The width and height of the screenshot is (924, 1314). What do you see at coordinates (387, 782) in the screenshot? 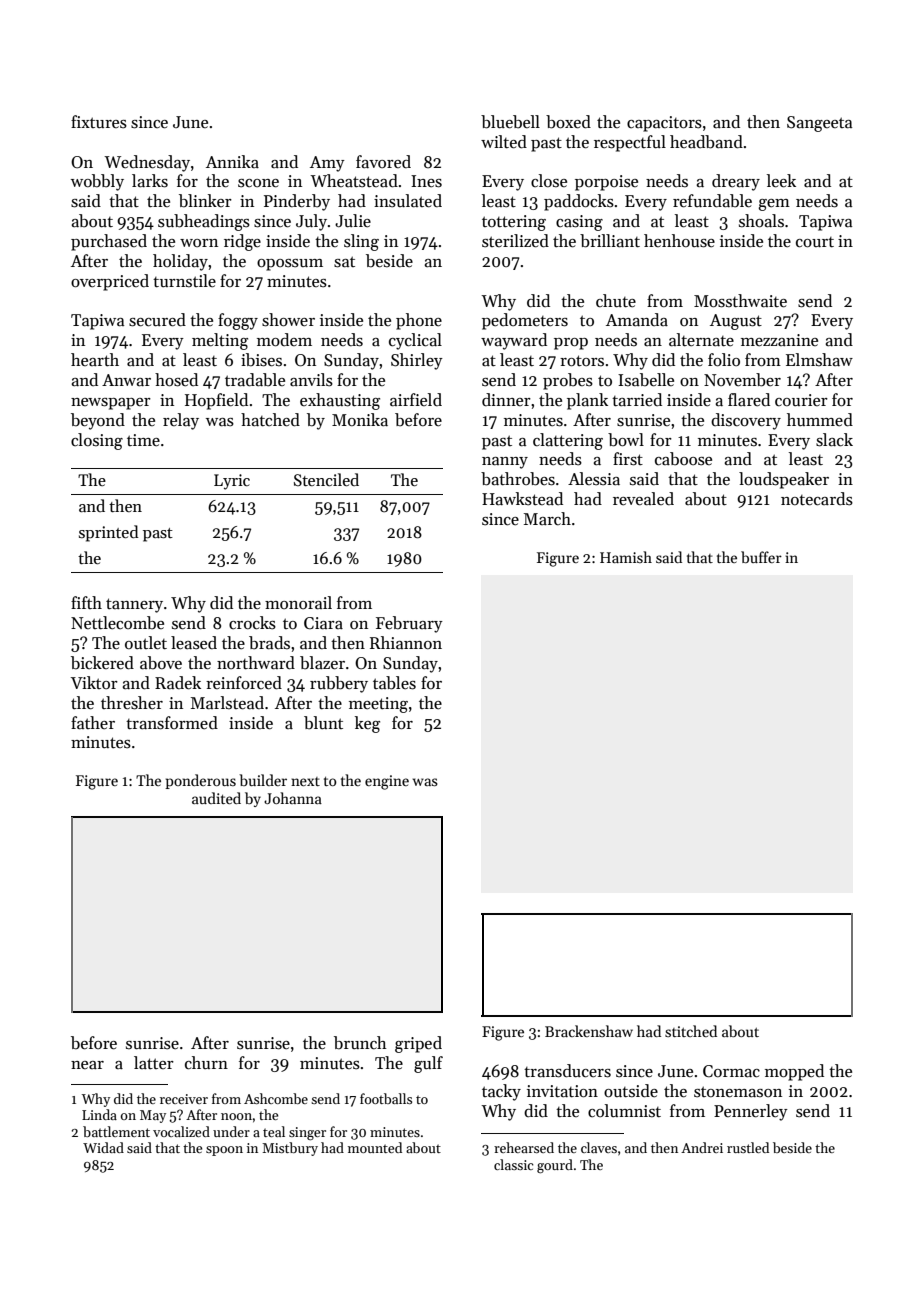
I see `engine` at bounding box center [387, 782].
